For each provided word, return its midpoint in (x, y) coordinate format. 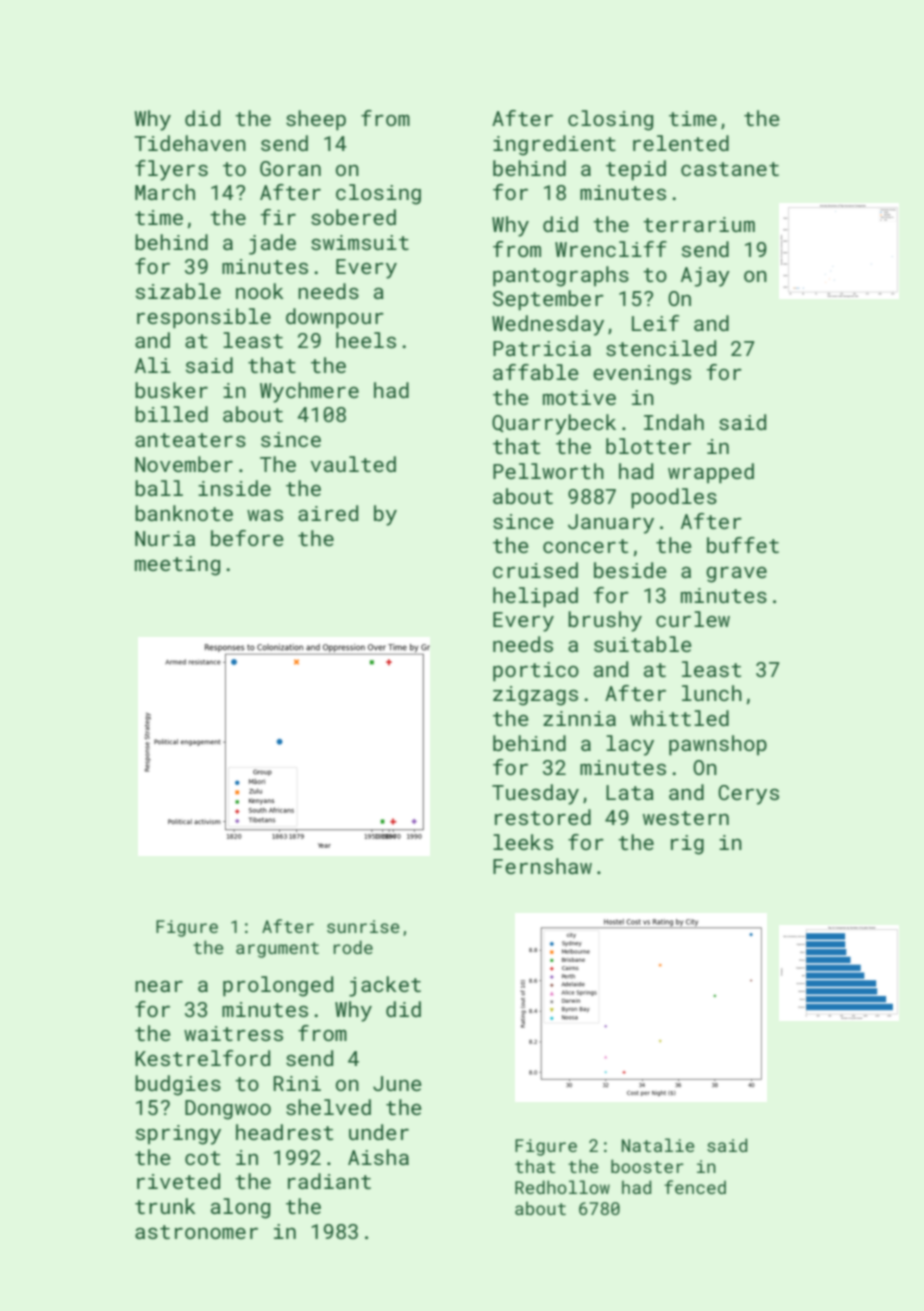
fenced (695, 1187)
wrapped (711, 473)
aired (328, 513)
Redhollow (562, 1187)
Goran (290, 168)
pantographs (561, 276)
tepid (636, 170)
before (247, 538)
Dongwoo (228, 1110)
